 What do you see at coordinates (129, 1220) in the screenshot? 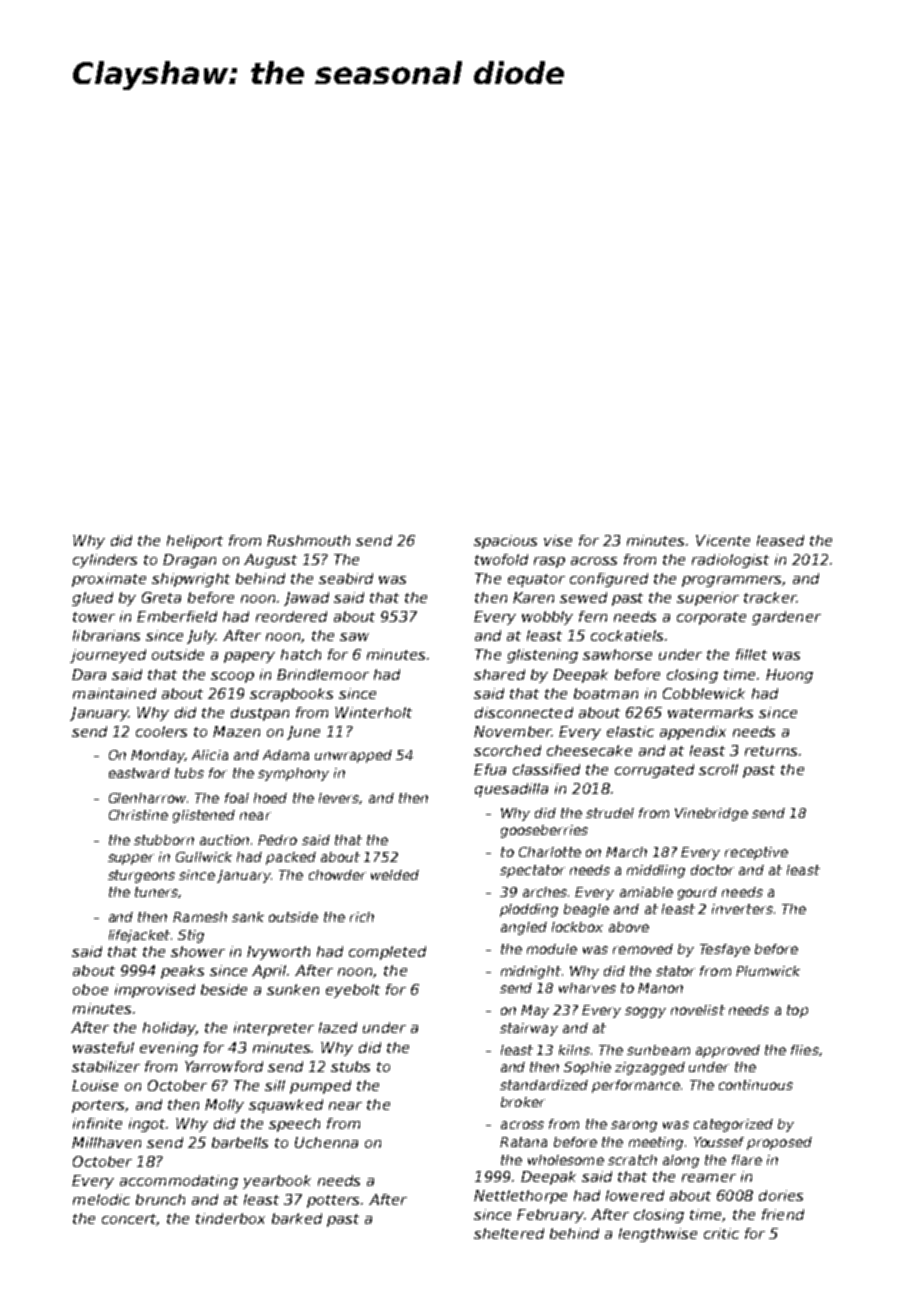
I see `concert` at bounding box center [129, 1220].
